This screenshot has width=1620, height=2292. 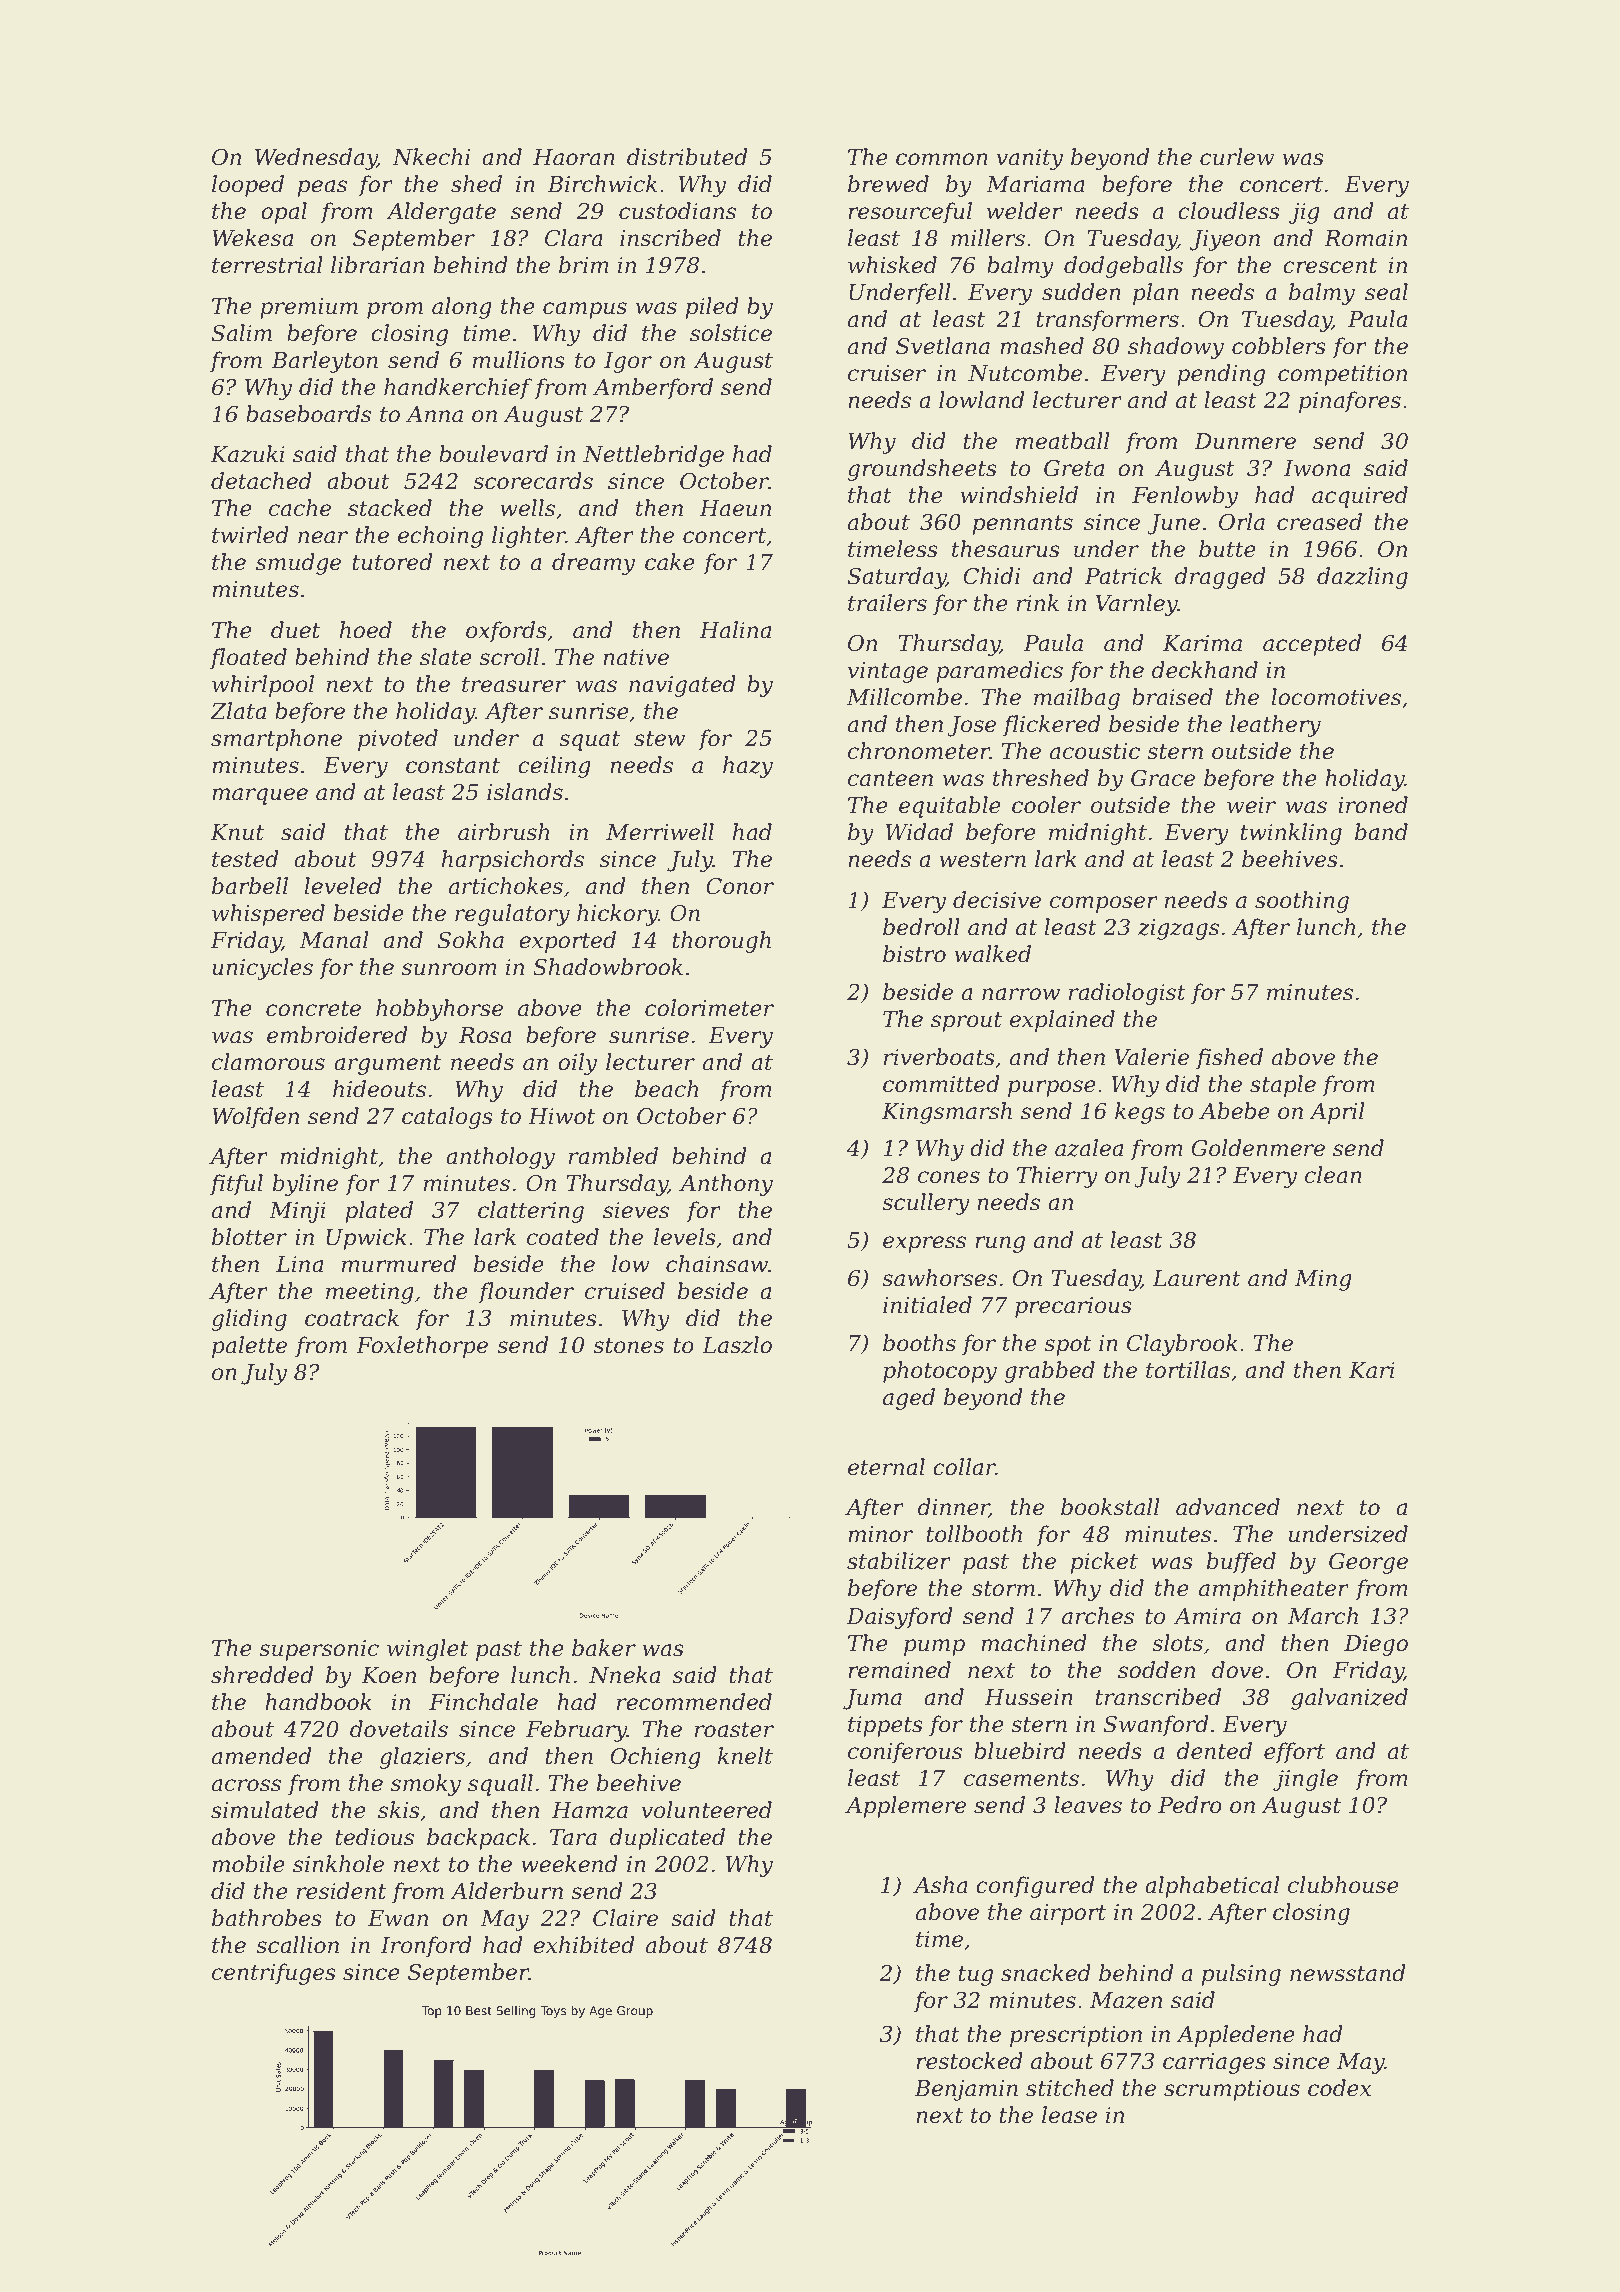 What do you see at coordinates (250, 535) in the screenshot?
I see `twirled` at bounding box center [250, 535].
